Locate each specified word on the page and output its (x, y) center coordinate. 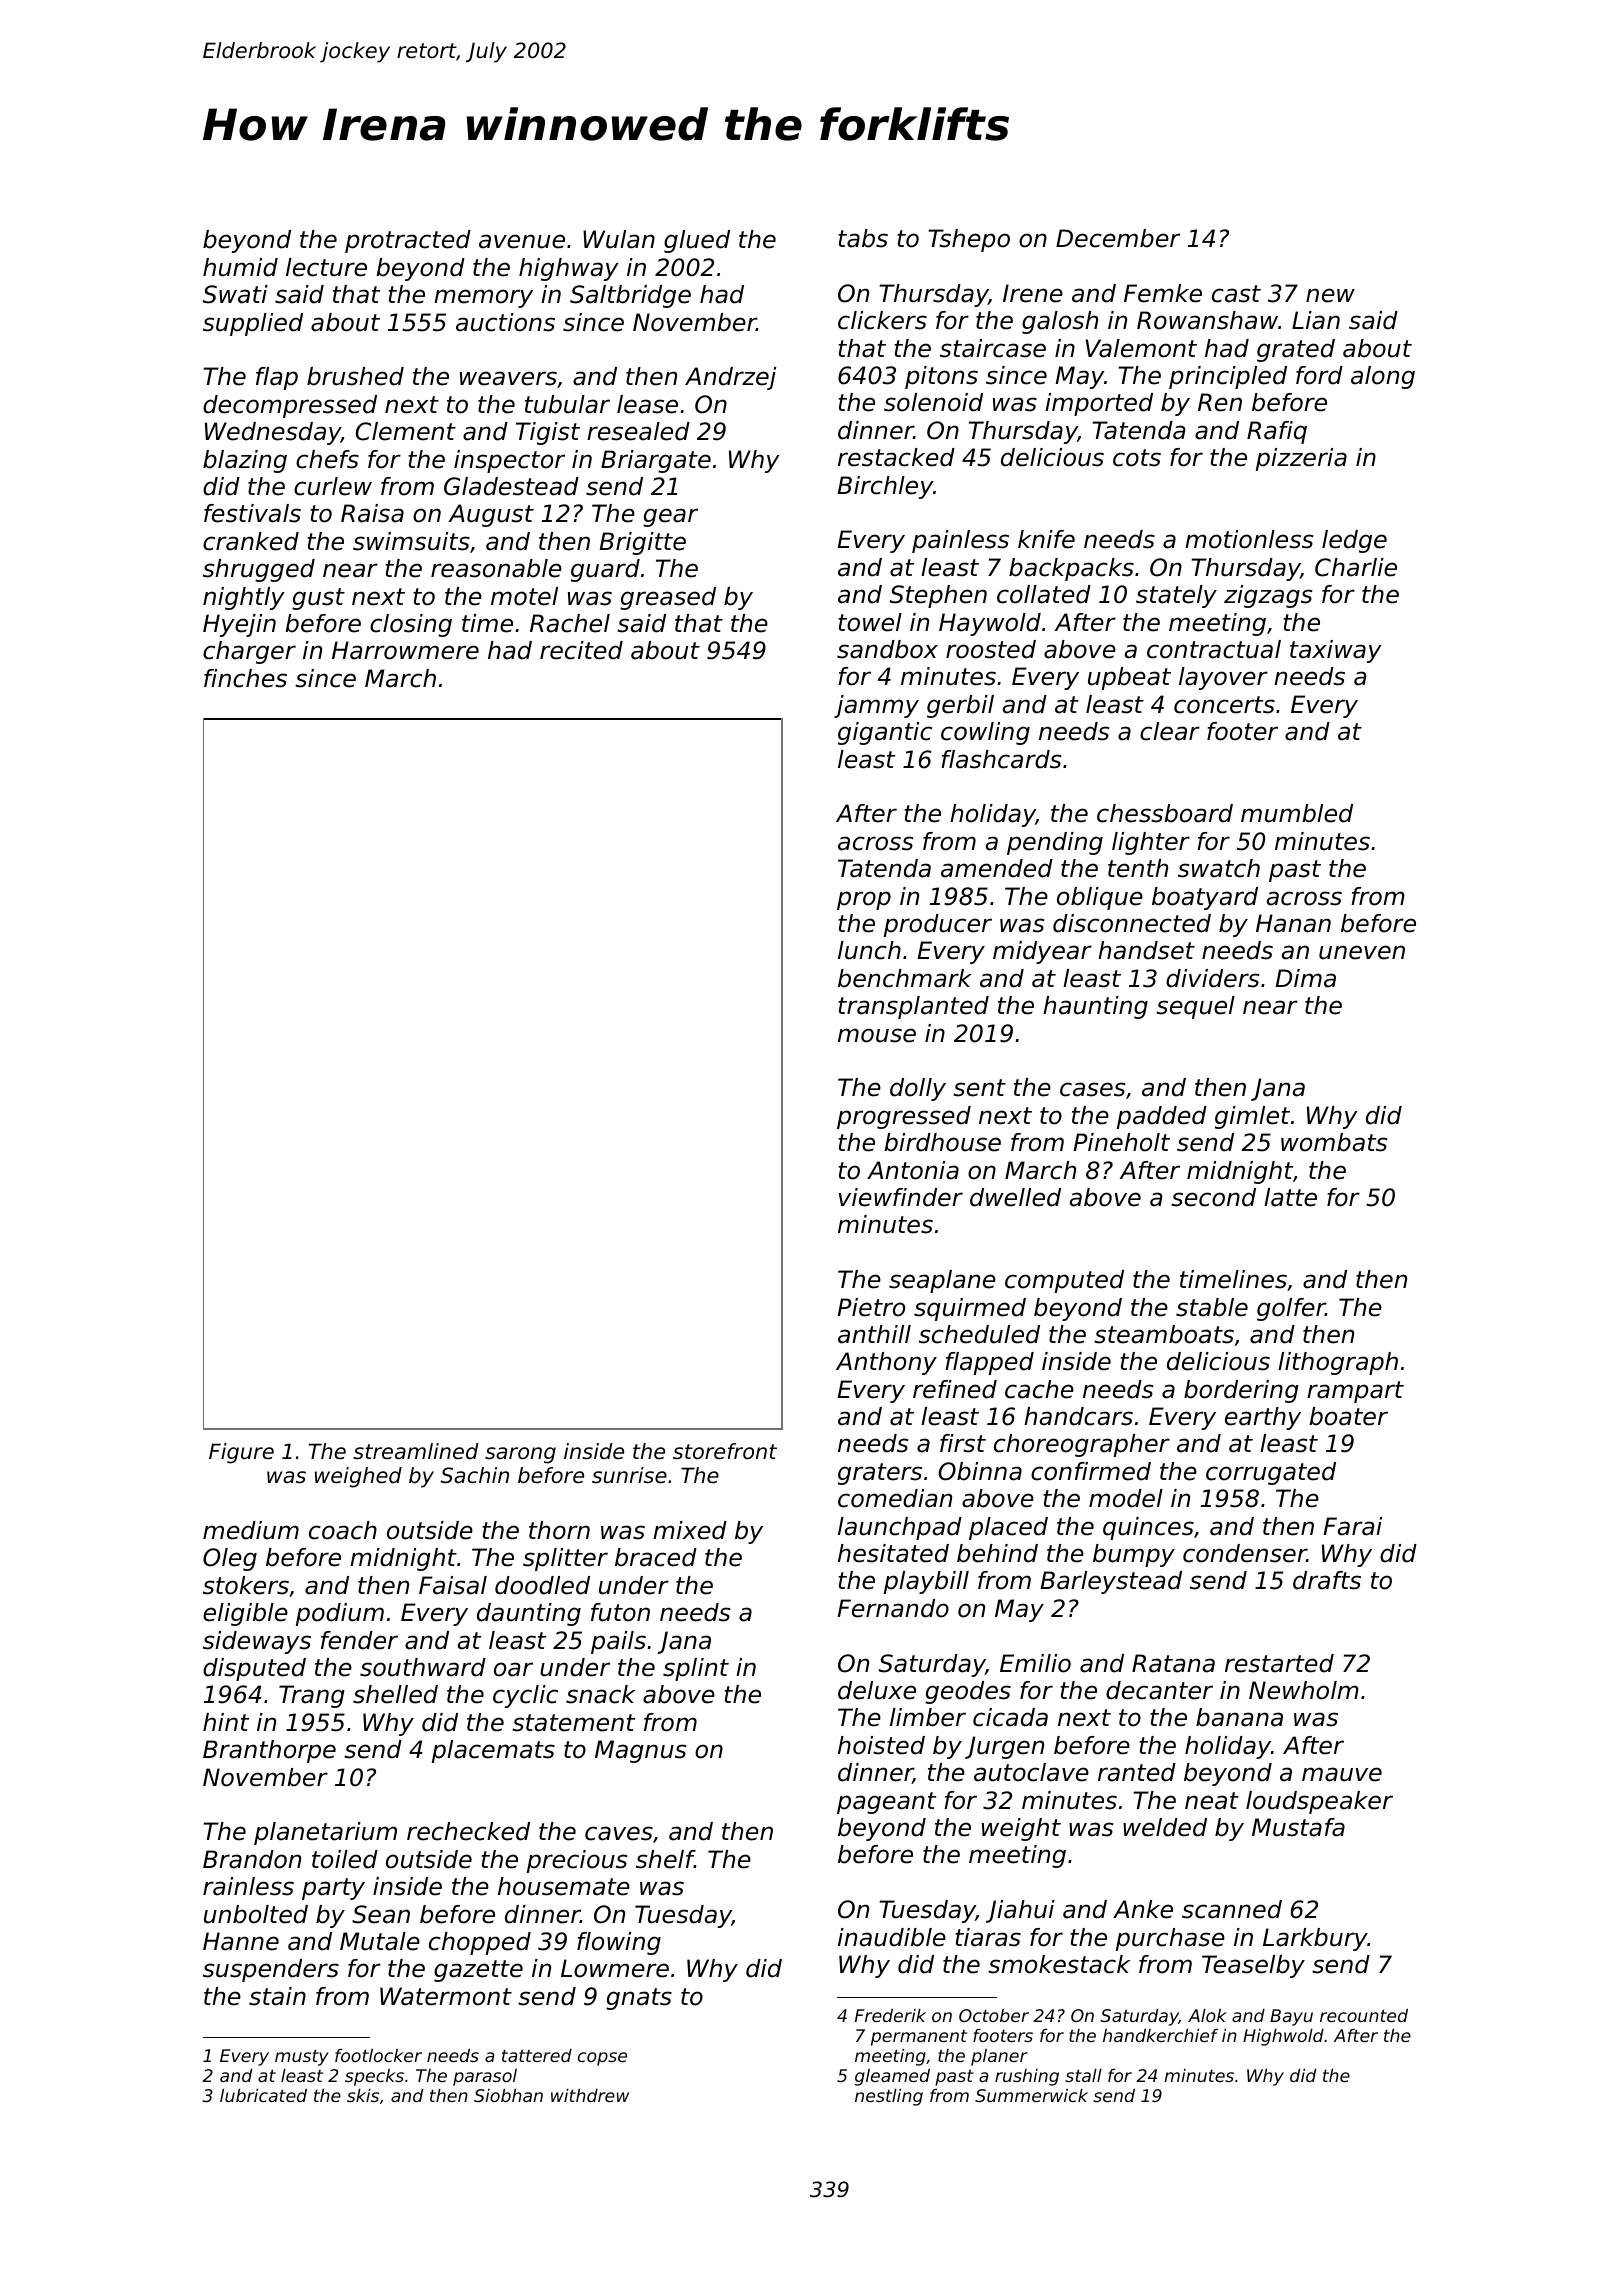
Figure (241, 1453)
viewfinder (901, 1197)
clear (1170, 731)
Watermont (446, 1996)
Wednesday (273, 433)
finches (245, 678)
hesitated (893, 1553)
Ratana (1173, 1663)
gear (670, 517)
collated (1044, 594)
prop (864, 900)
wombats (1334, 1142)
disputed (254, 1669)
